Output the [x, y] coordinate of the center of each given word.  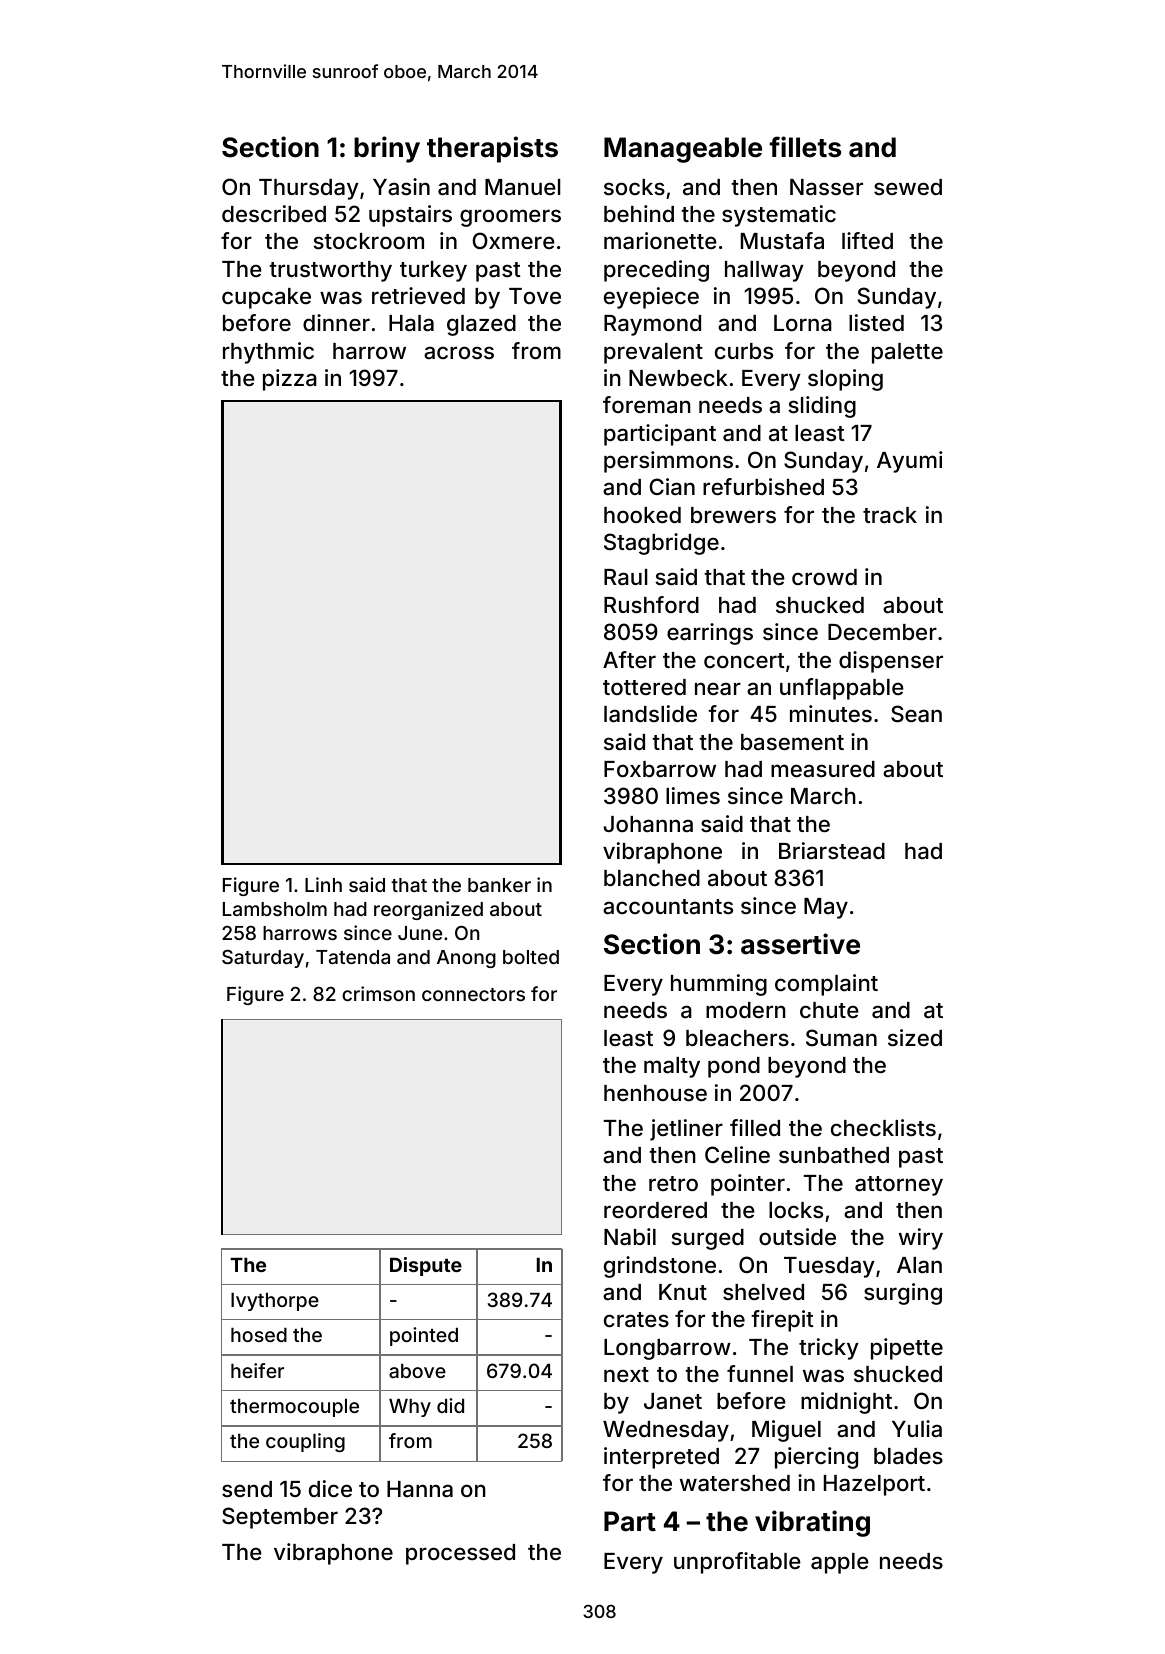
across [459, 353]
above [417, 1371]
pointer [748, 1185]
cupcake [266, 298]
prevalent [653, 353]
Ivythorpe [275, 1302]
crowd [824, 577]
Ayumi [910, 462]
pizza [290, 380]
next [626, 1374]
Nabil [630, 1237]
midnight [846, 1403]
